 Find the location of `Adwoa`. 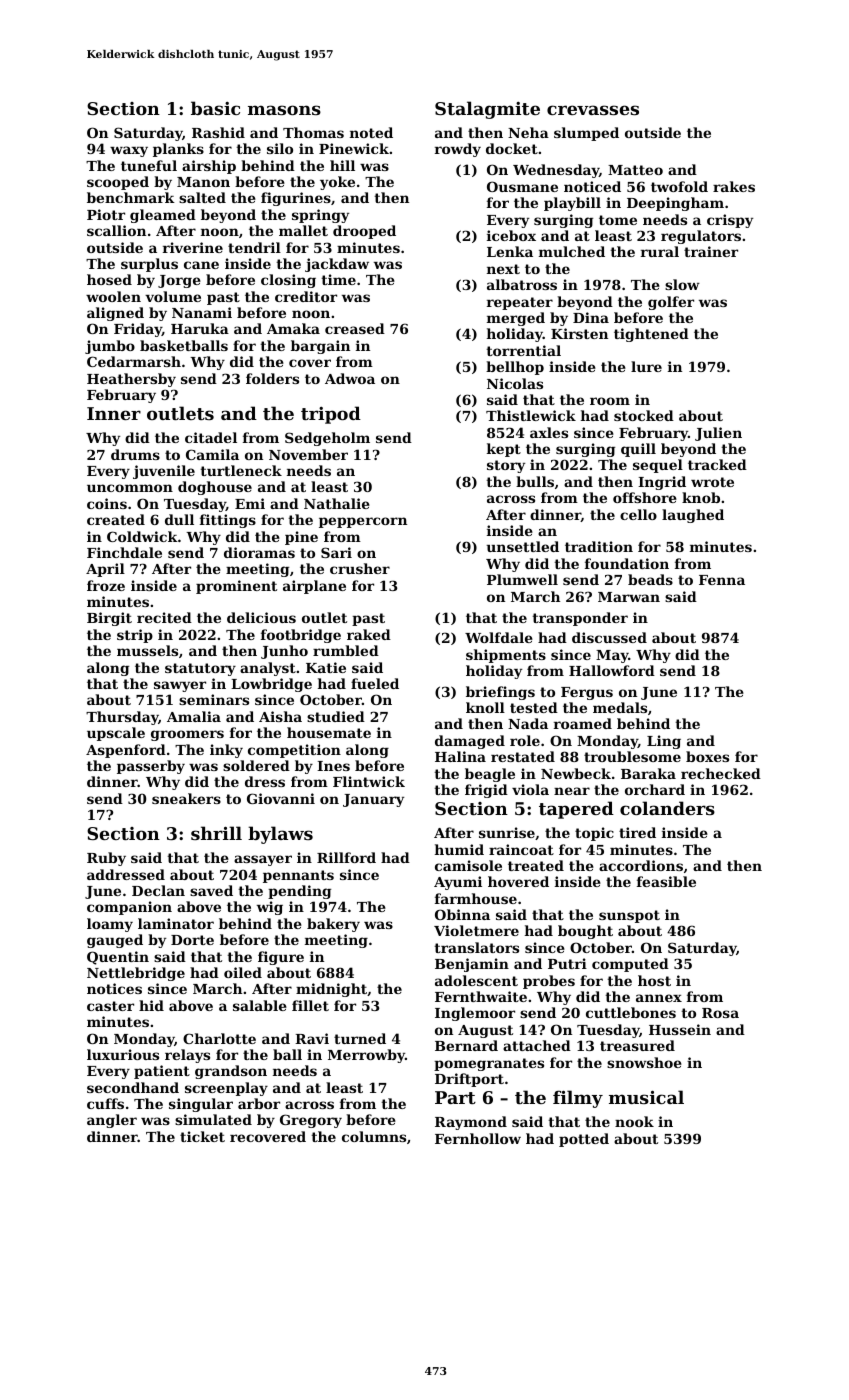

Adwoa is located at coordinates (350, 378).
